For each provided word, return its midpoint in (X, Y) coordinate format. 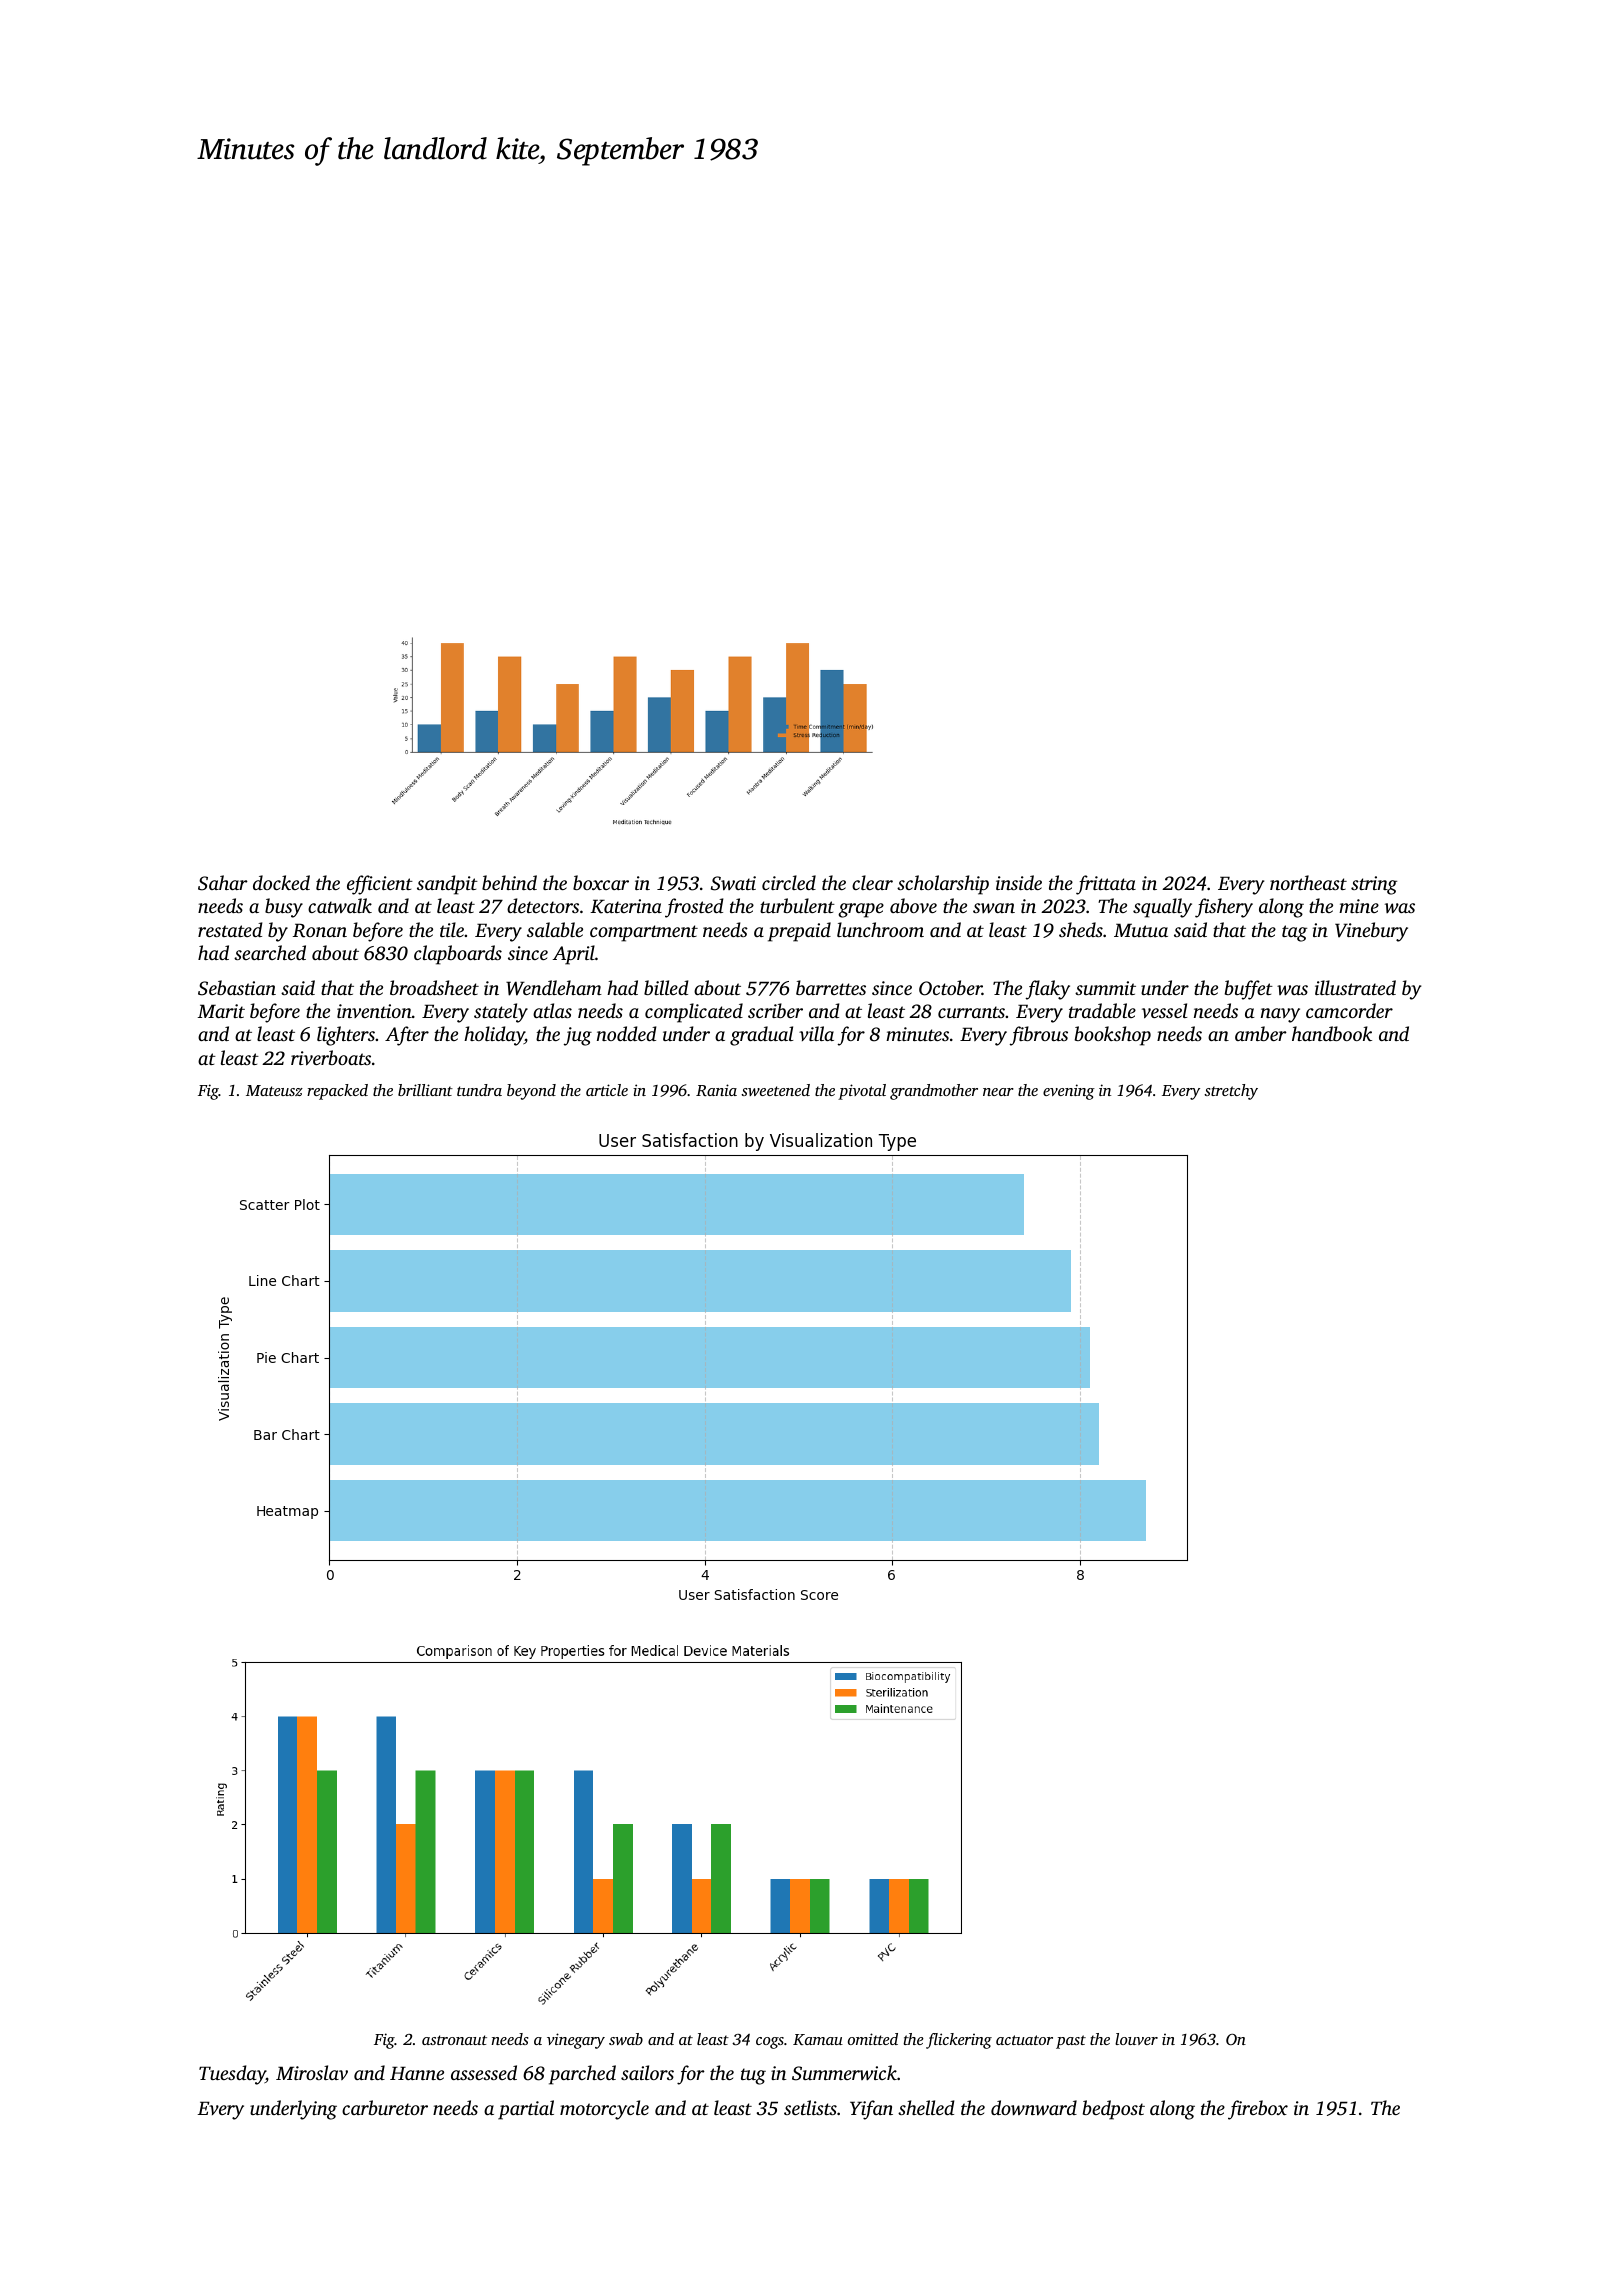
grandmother (934, 1092)
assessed (484, 2072)
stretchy (1231, 1092)
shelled (926, 2107)
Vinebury (1371, 932)
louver (1136, 2039)
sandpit (447, 885)
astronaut (454, 2040)
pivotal (862, 1092)
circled (789, 882)
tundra (479, 1090)
